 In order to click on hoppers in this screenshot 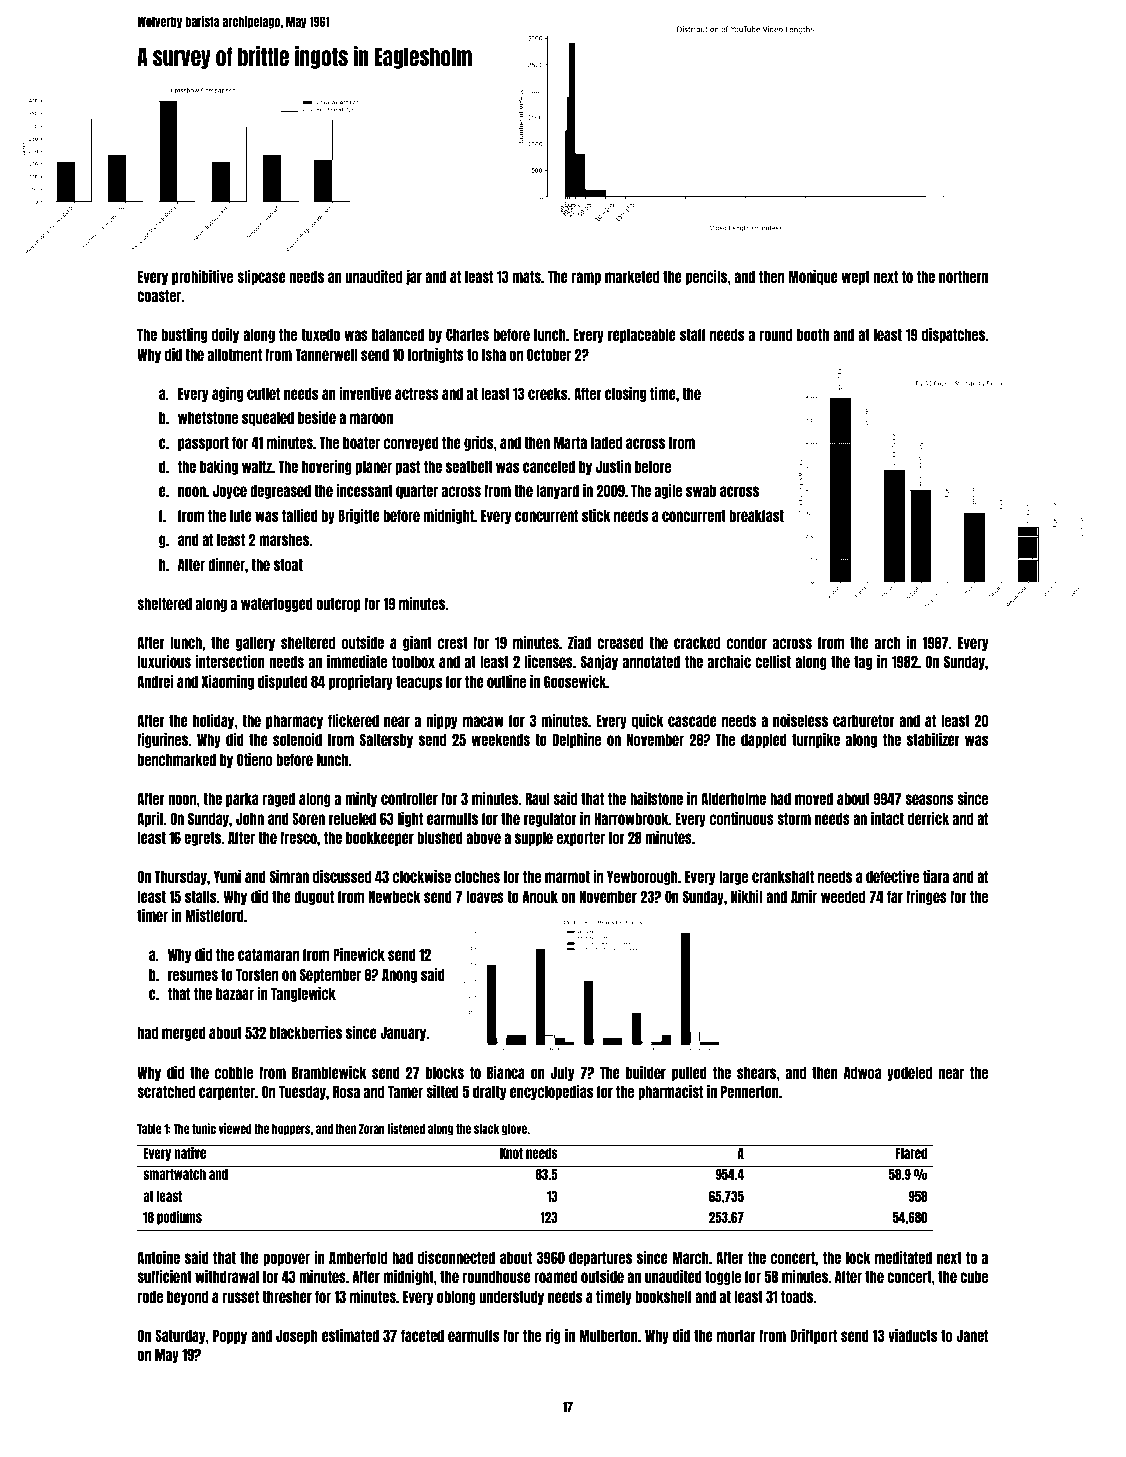, I will do `click(291, 1130)`.
